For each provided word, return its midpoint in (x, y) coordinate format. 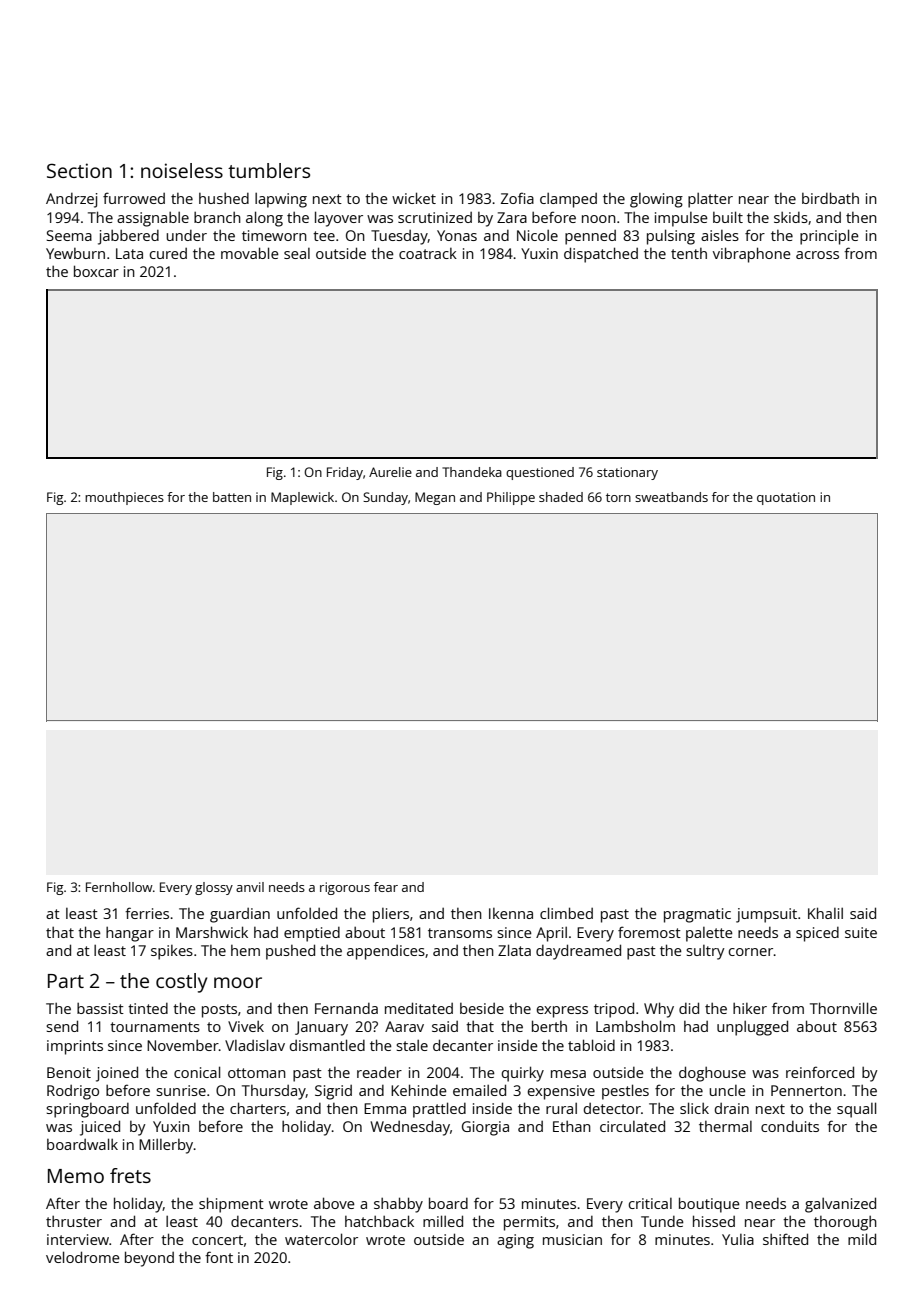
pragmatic (697, 915)
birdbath (830, 198)
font (219, 1257)
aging (515, 1241)
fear (386, 887)
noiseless (182, 170)
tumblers (269, 170)
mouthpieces (124, 498)
